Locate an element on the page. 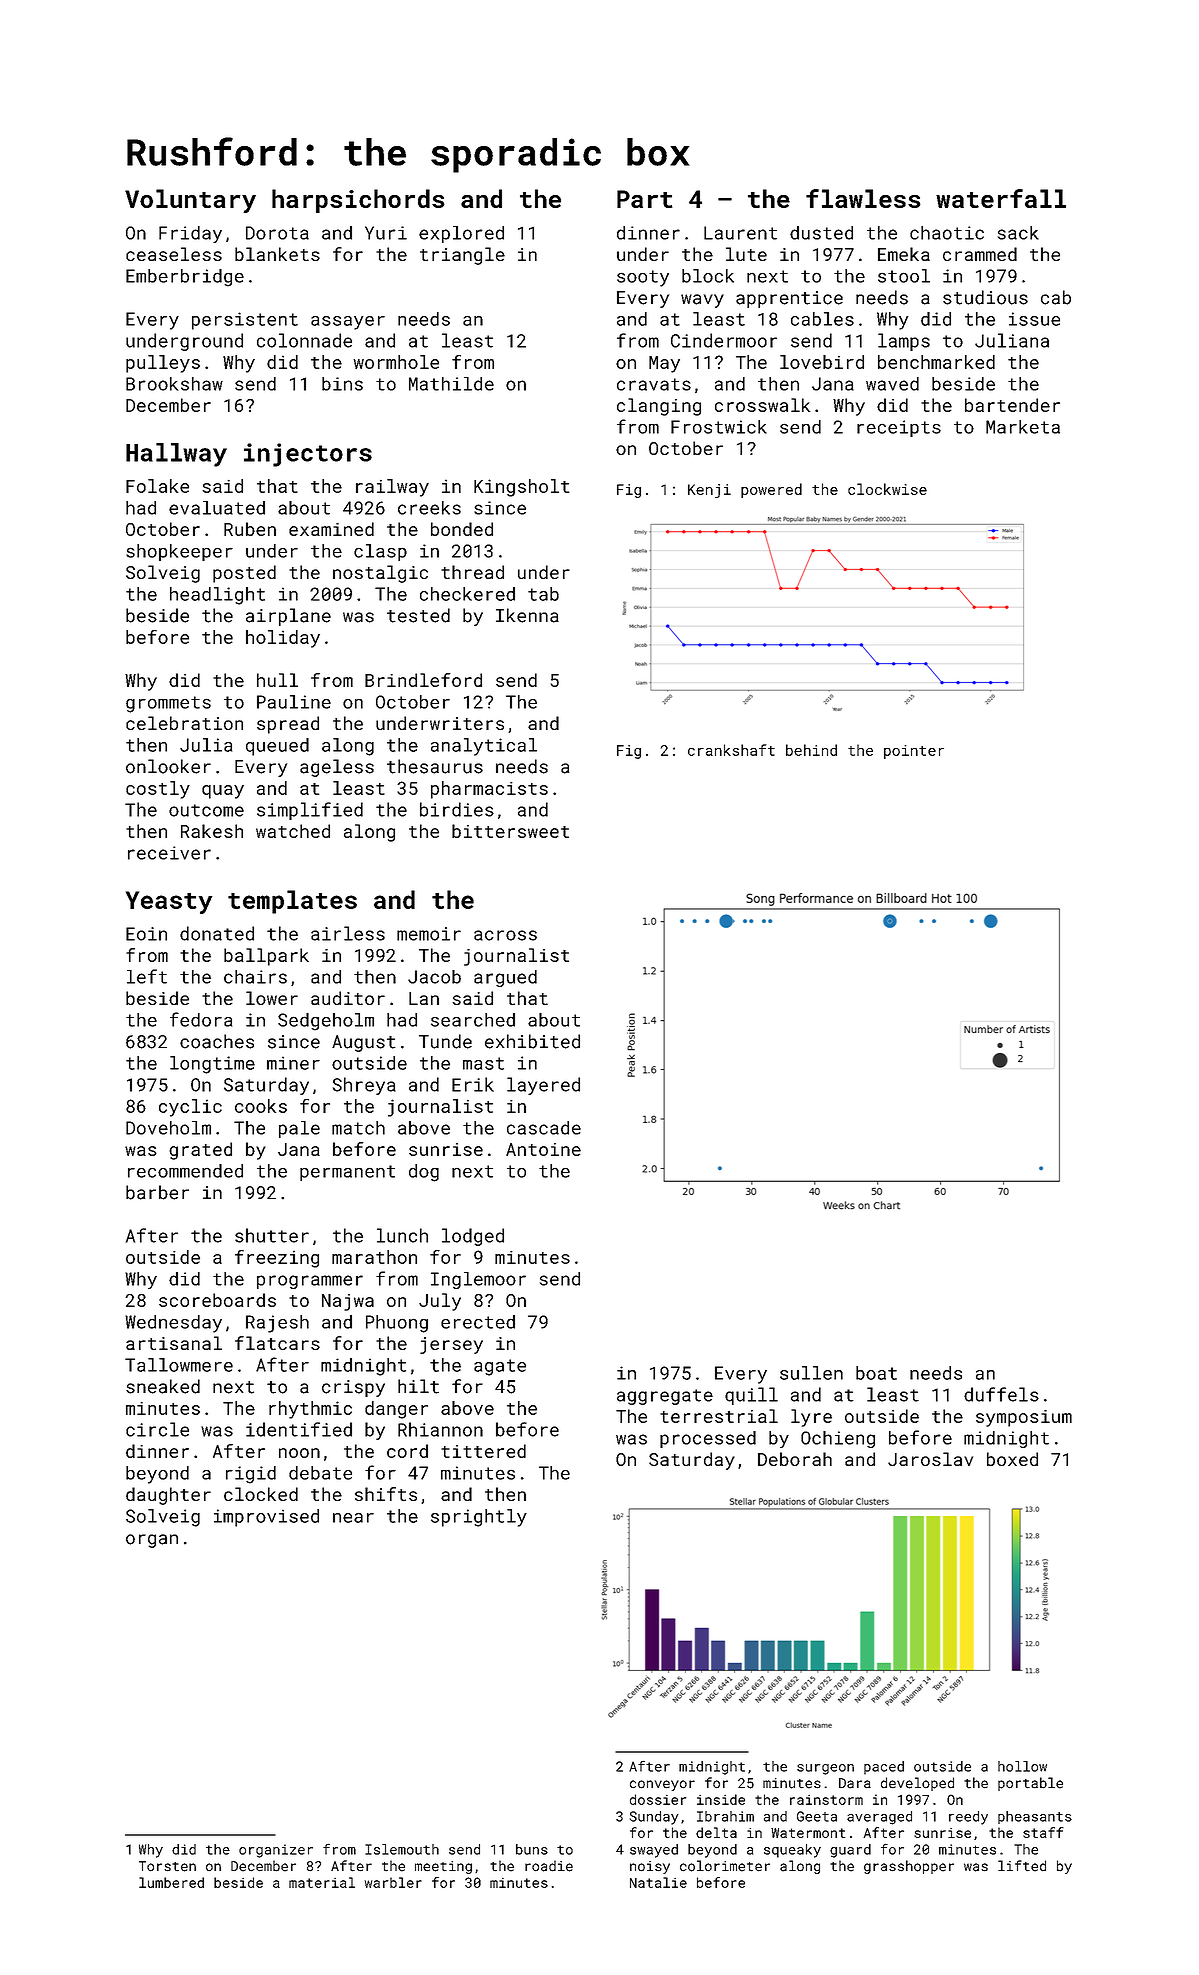 Image resolution: width=1199 pixels, height=1975 pixels. clockwise is located at coordinates (887, 489).
